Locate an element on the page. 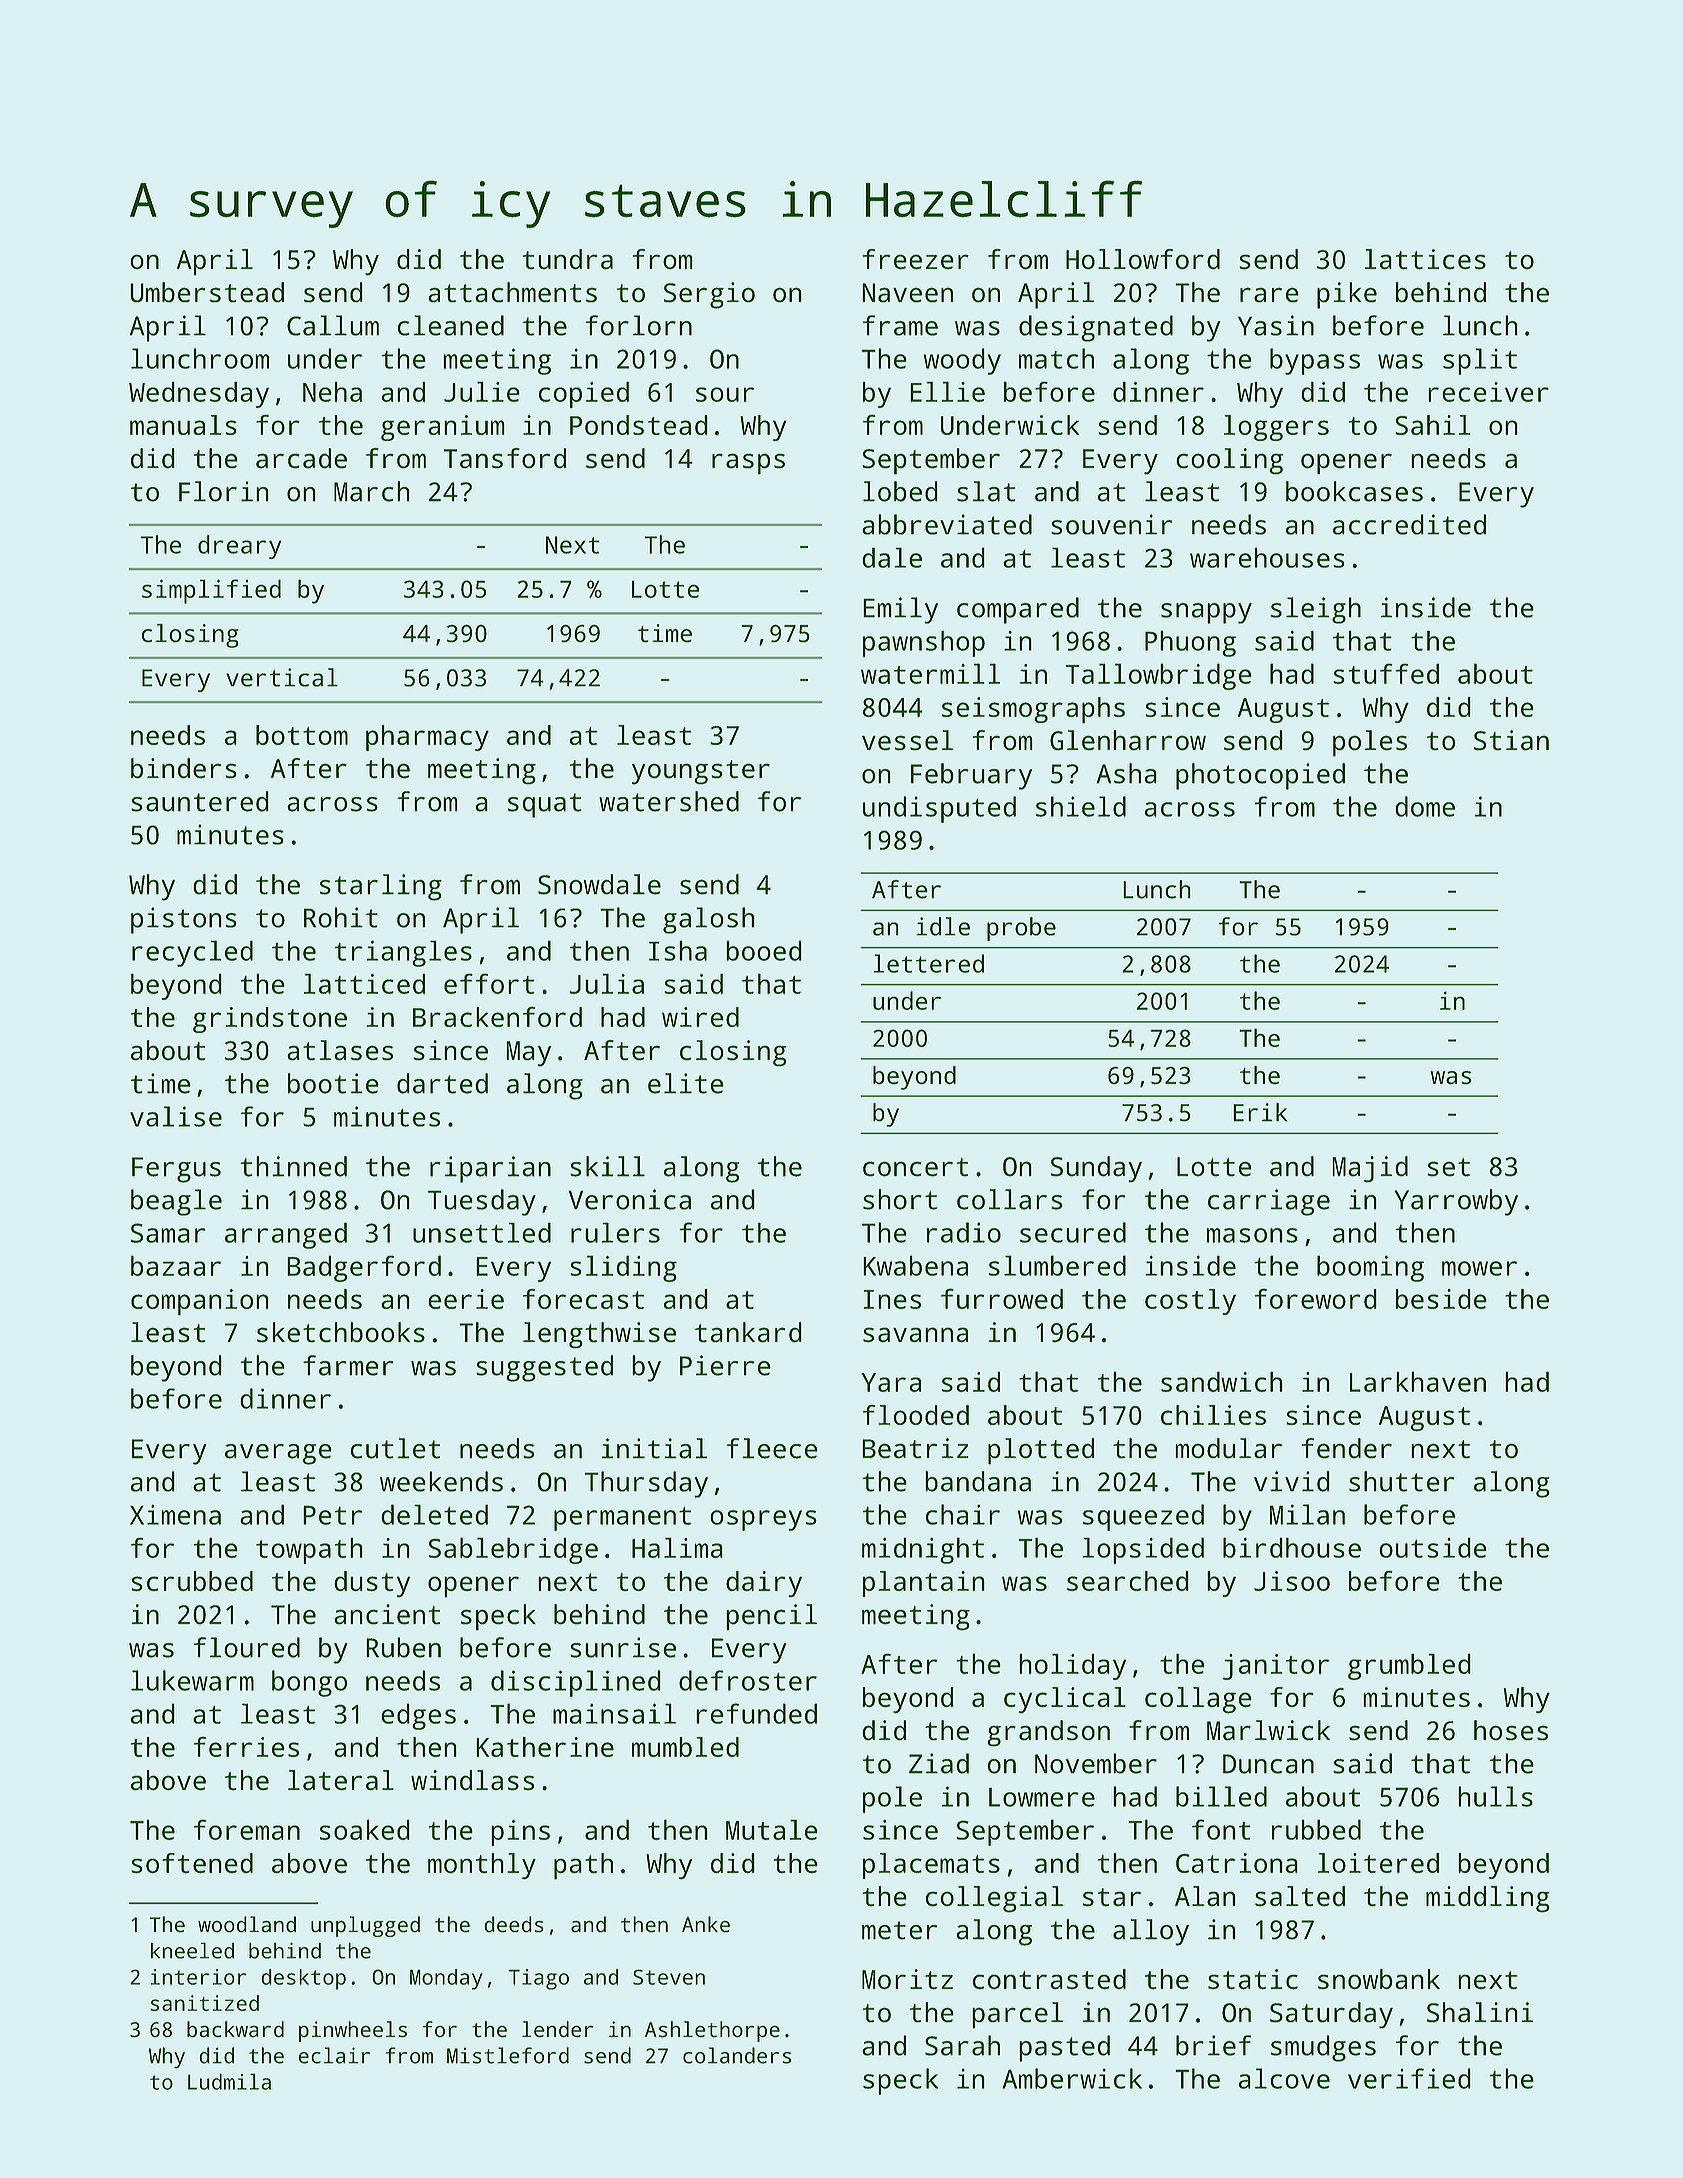 Image resolution: width=1683 pixels, height=2178 pixels. Umberstead is located at coordinates (207, 292).
